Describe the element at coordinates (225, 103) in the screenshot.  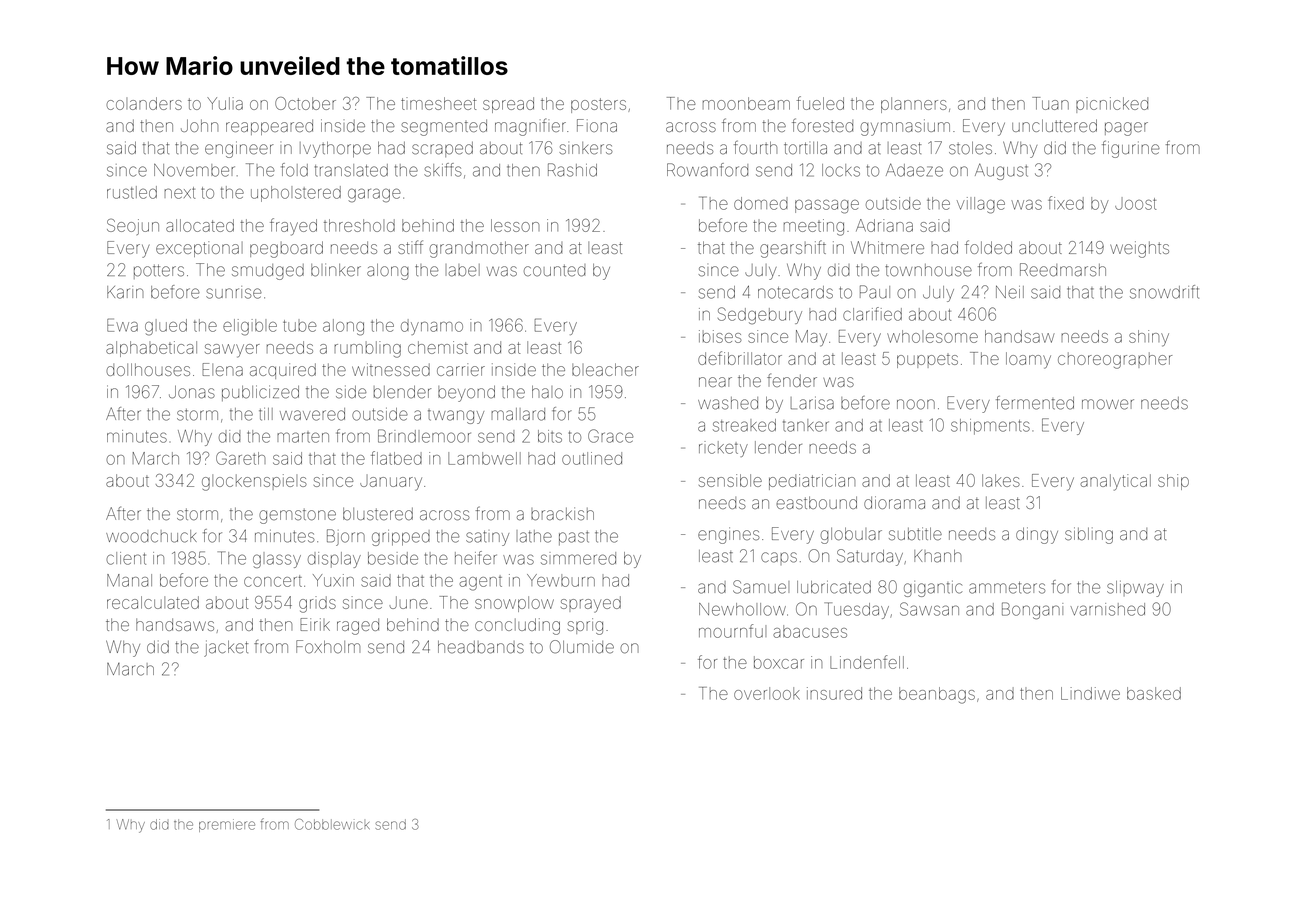
I see `Yulia` at that location.
